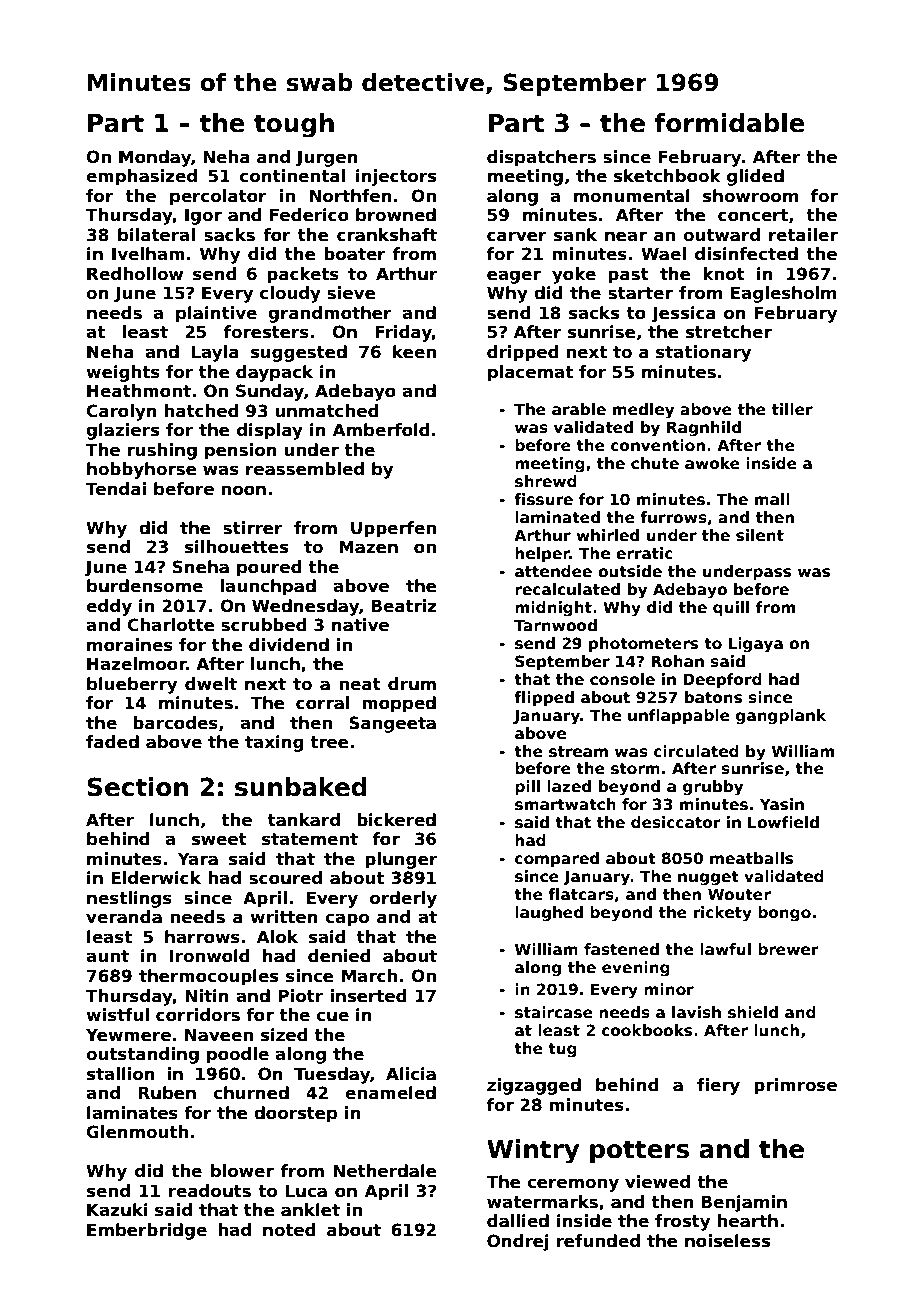  Describe the element at coordinates (294, 125) in the page. I see `tough` at that location.
